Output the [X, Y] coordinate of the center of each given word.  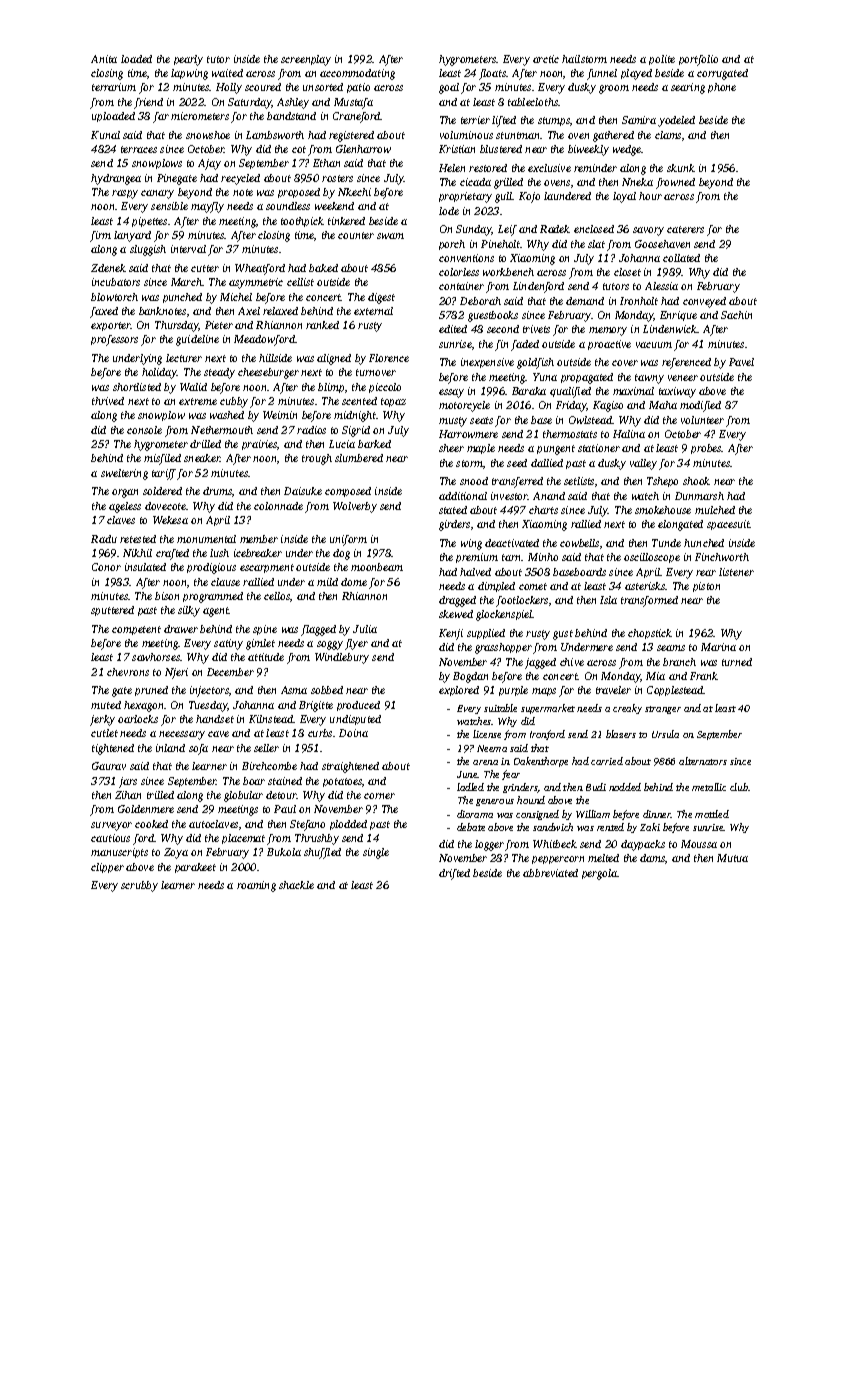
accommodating [357, 74]
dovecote [165, 506]
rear [706, 573]
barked [374, 444]
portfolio [698, 60]
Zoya [176, 853]
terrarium [114, 87]
